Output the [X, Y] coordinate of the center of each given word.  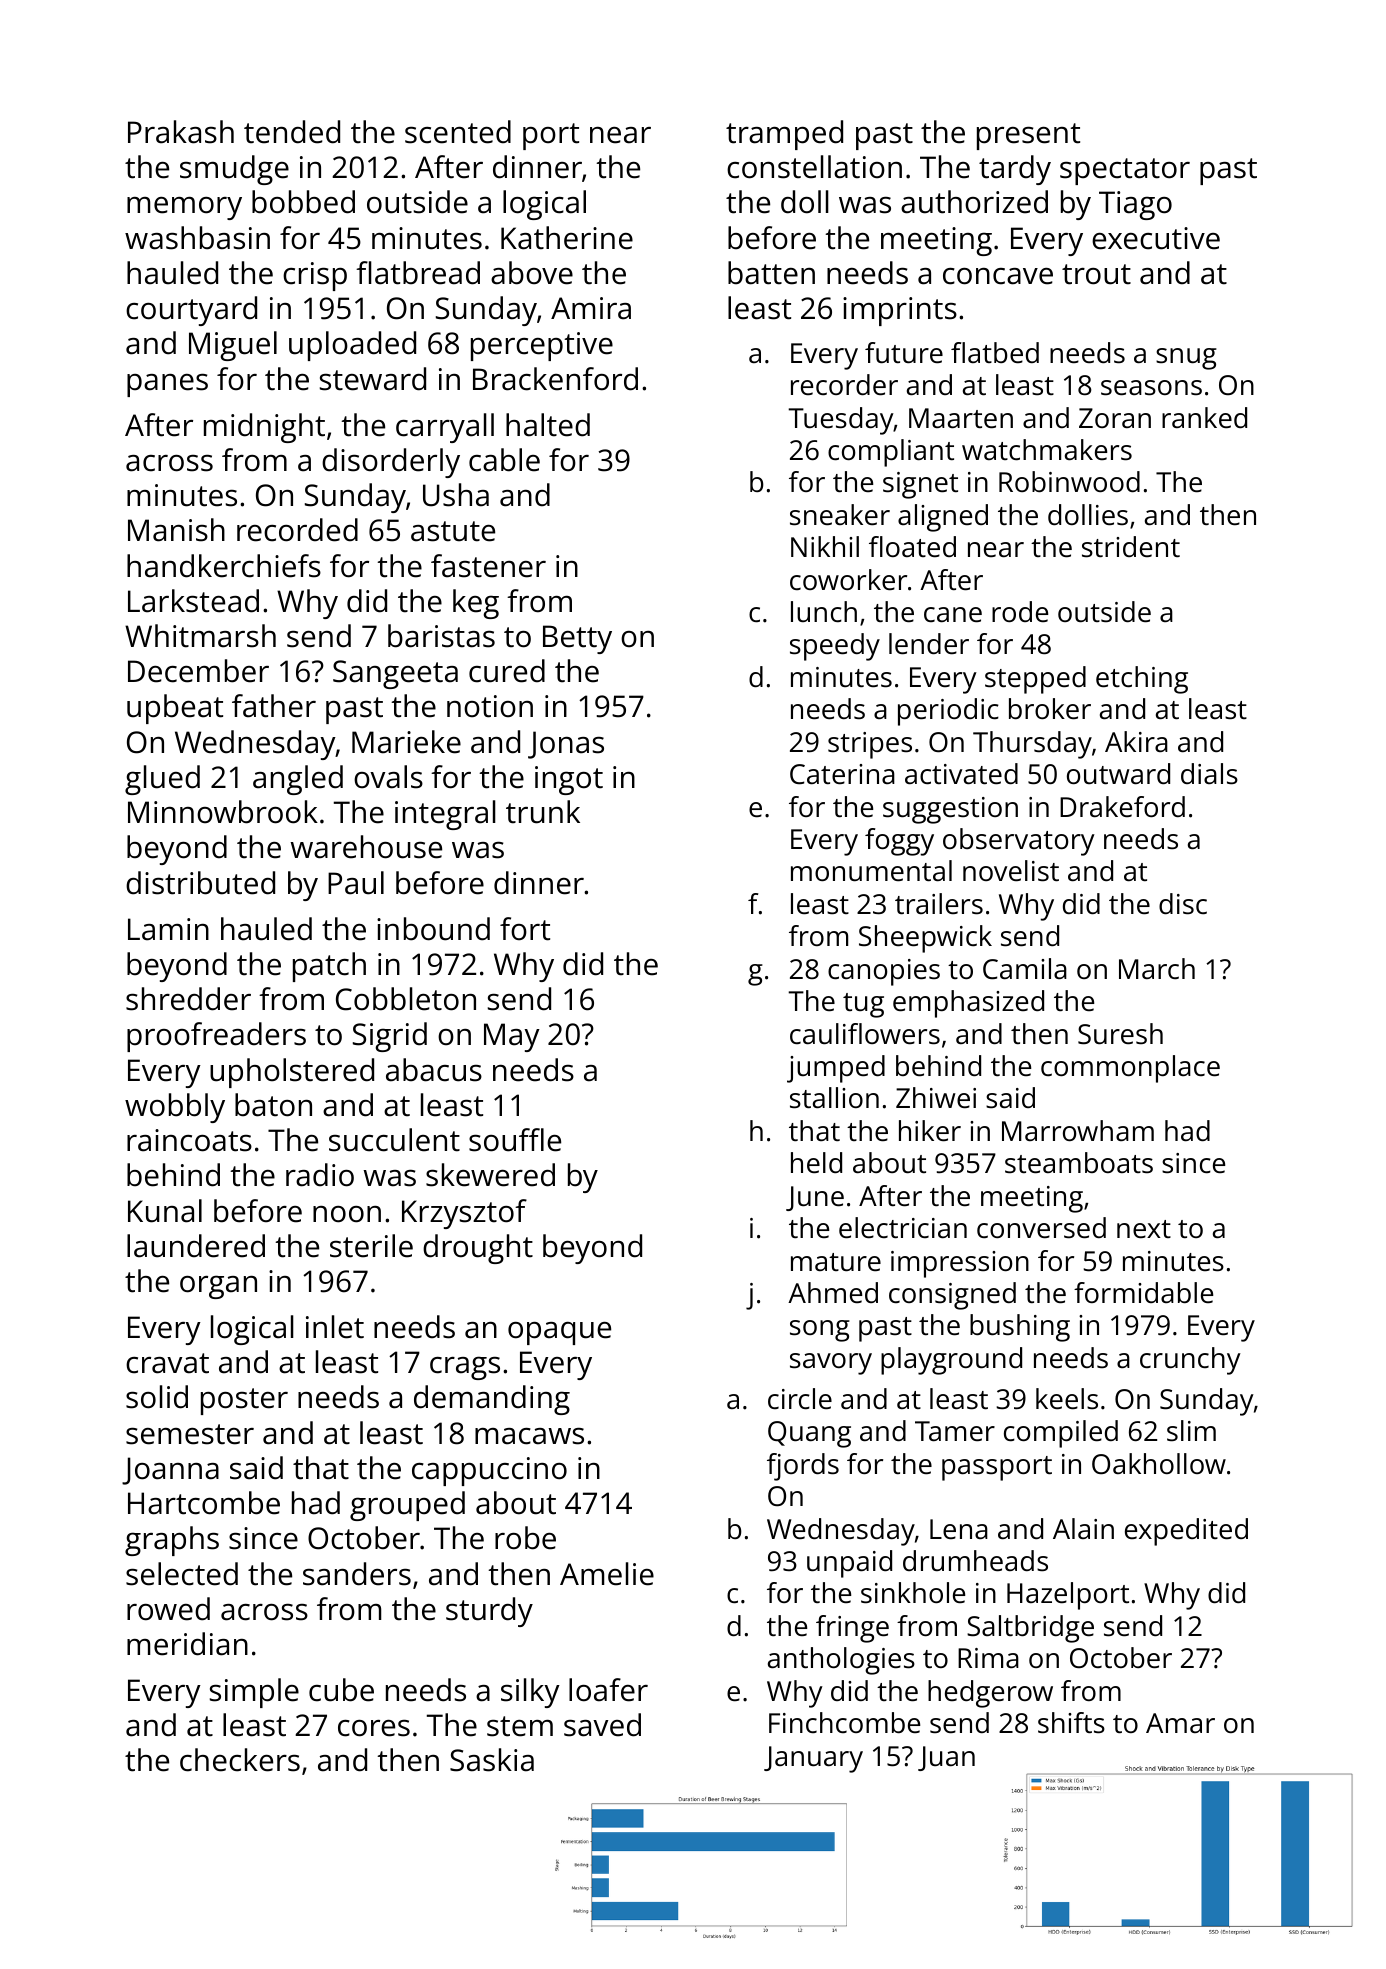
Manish [176, 530]
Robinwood [1069, 481]
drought [478, 1249]
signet [920, 485]
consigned [952, 1296]
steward [373, 379]
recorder [844, 385]
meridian [187, 1644]
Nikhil [825, 546]
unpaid [849, 1564]
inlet [335, 1327]
